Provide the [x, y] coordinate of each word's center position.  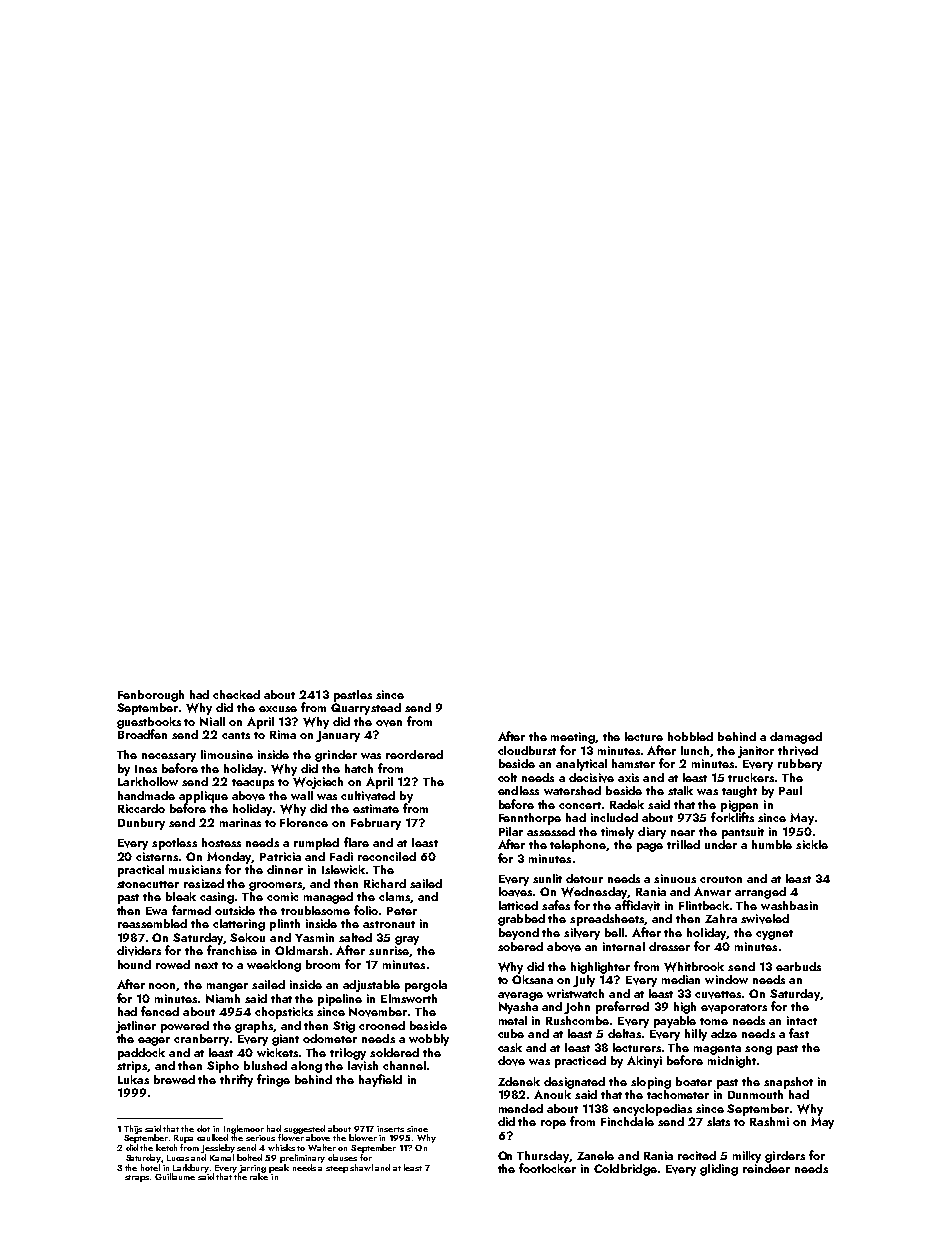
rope [553, 1124]
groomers [276, 886]
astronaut [389, 924]
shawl [361, 1167]
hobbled [690, 736]
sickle [812, 844]
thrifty [236, 1080]
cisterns [158, 856]
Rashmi [769, 1121]
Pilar [511, 831]
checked [236, 694]
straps [137, 1178]
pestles [353, 696]
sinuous [675, 878]
